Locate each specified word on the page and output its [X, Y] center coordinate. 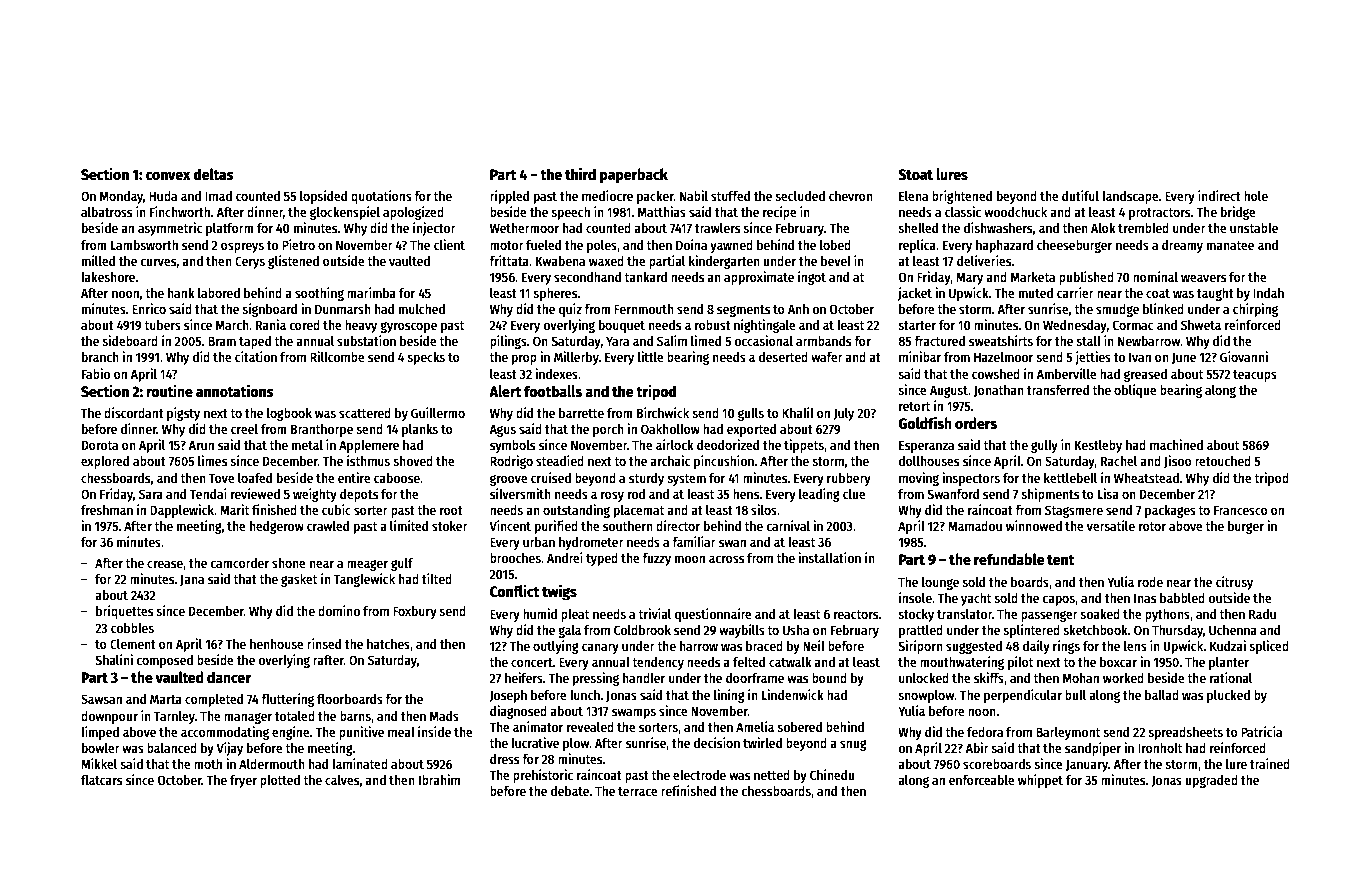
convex [168, 175]
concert [532, 662]
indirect [1219, 195]
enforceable [982, 780]
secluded [800, 196]
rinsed [324, 643]
